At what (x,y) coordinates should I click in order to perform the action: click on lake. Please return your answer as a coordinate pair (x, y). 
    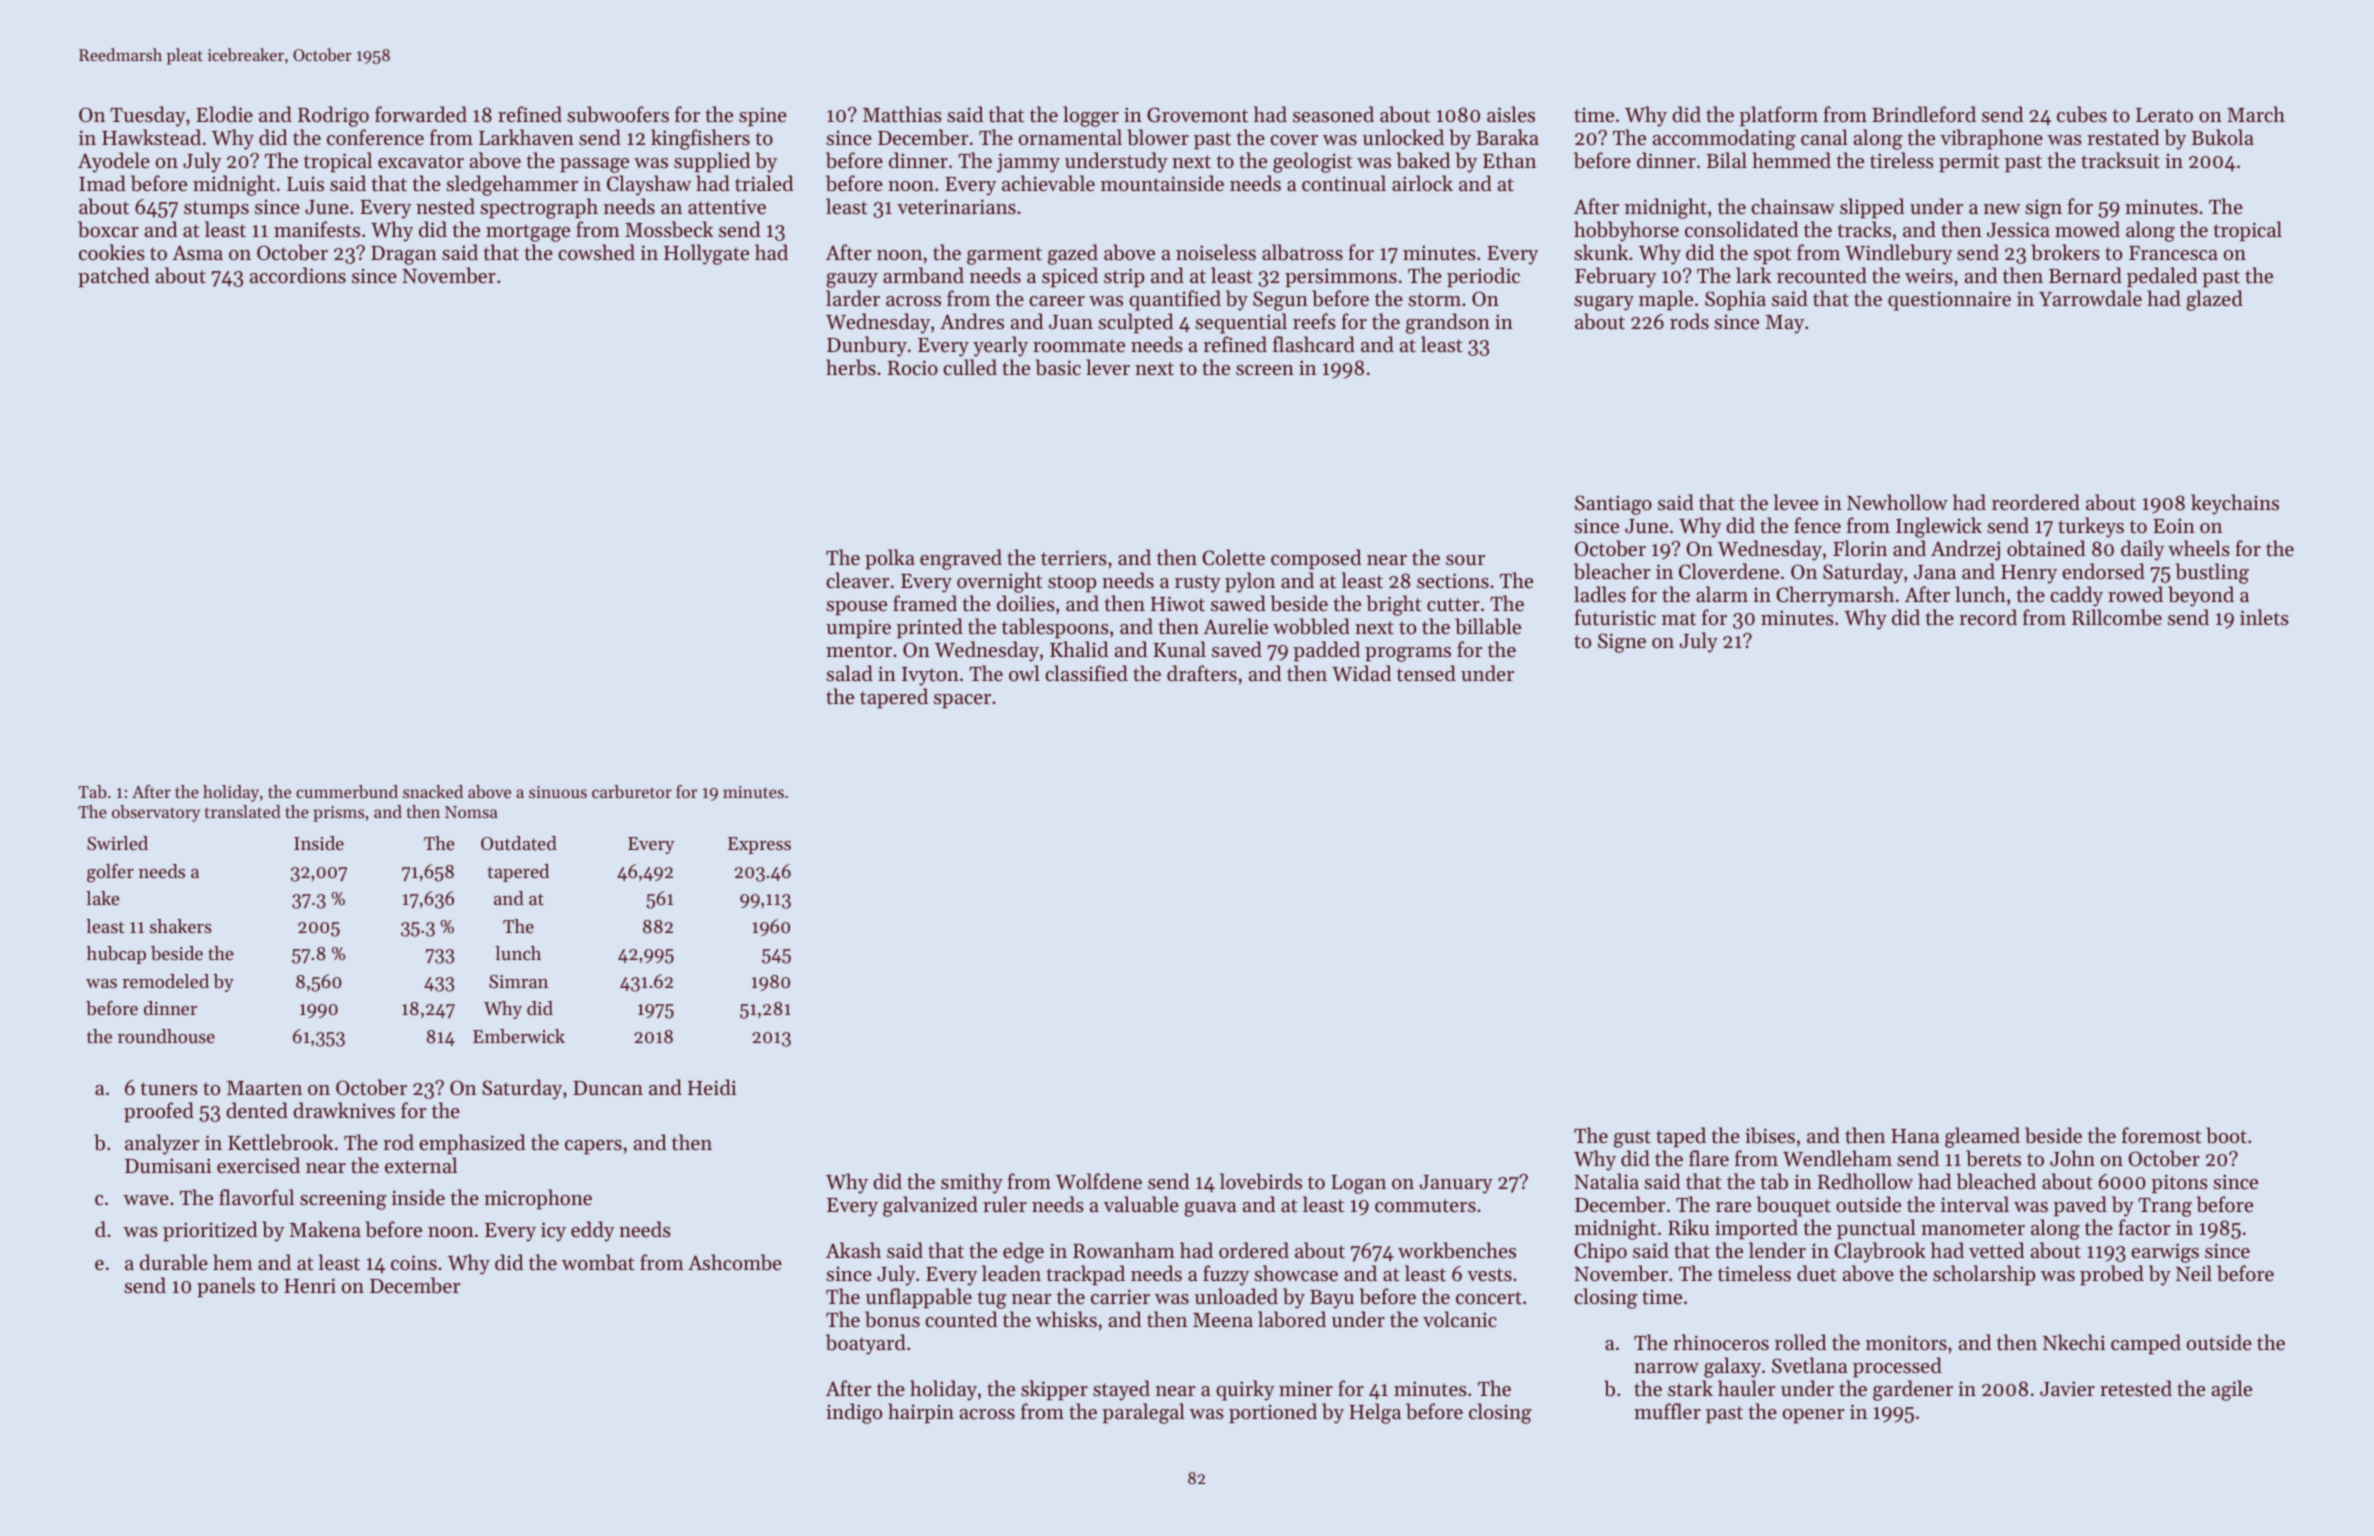
    Looking at the image, I should click on (103, 898).
